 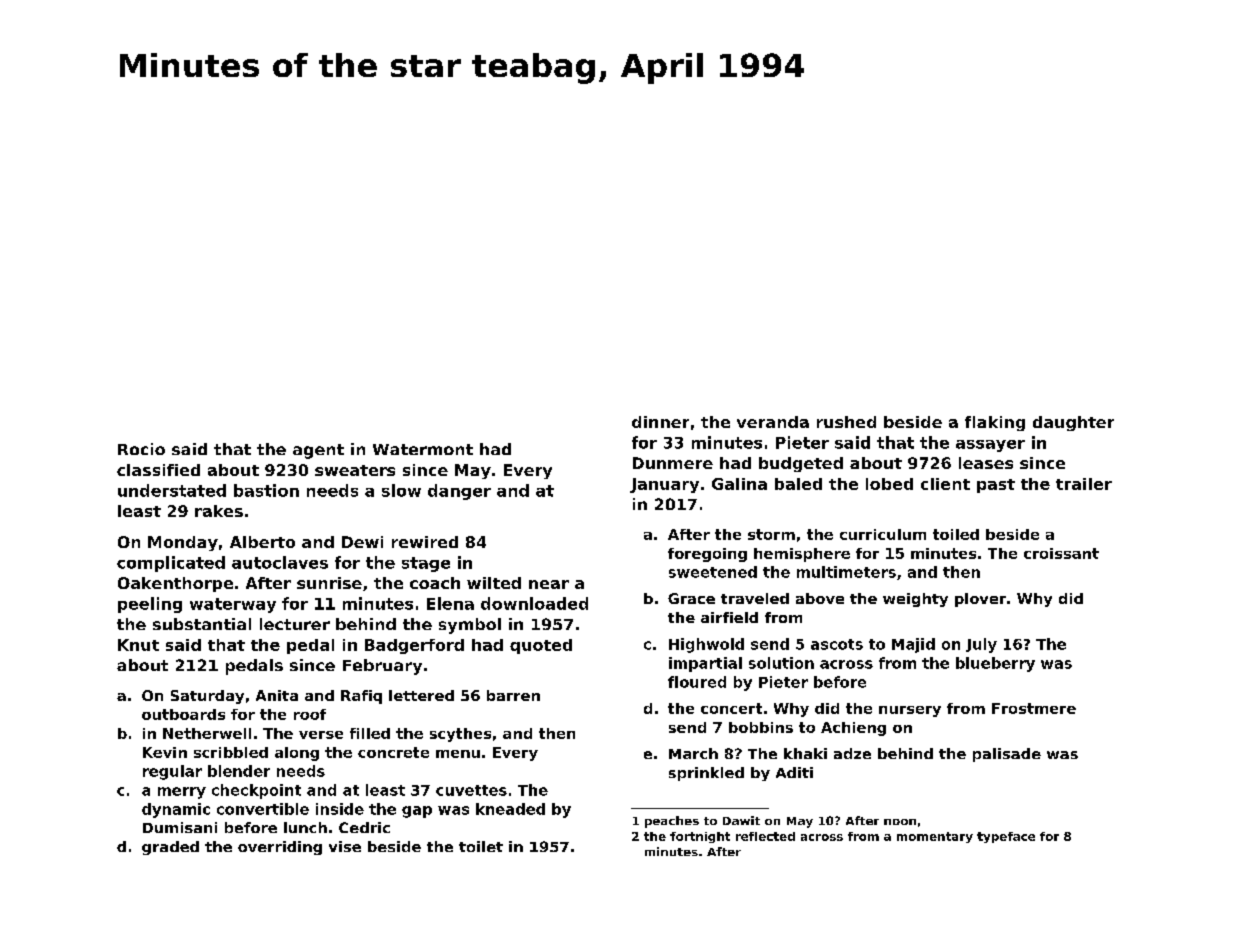 What do you see at coordinates (706, 774) in the screenshot?
I see `sprinkled` at bounding box center [706, 774].
